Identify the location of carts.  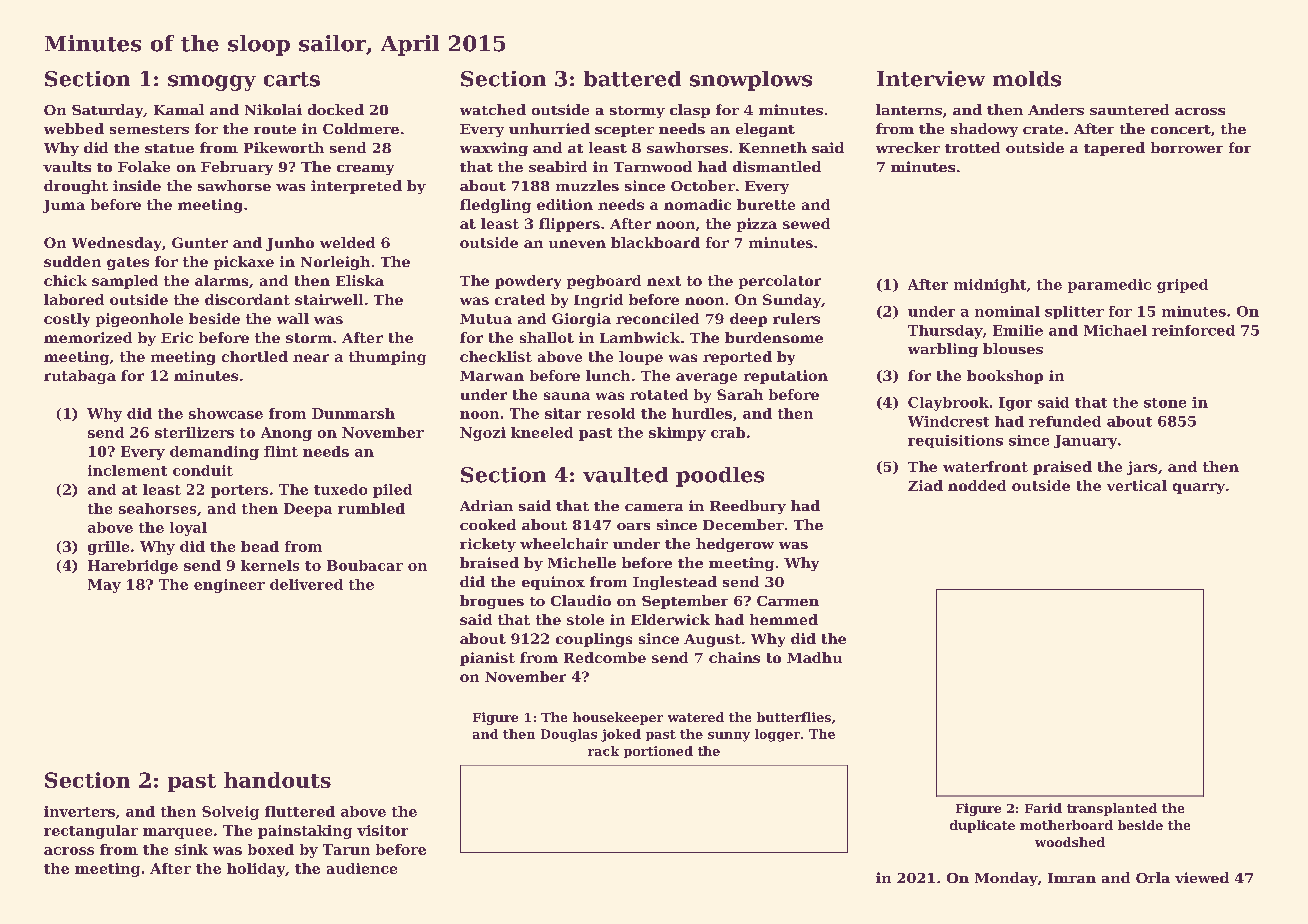
(292, 79).
